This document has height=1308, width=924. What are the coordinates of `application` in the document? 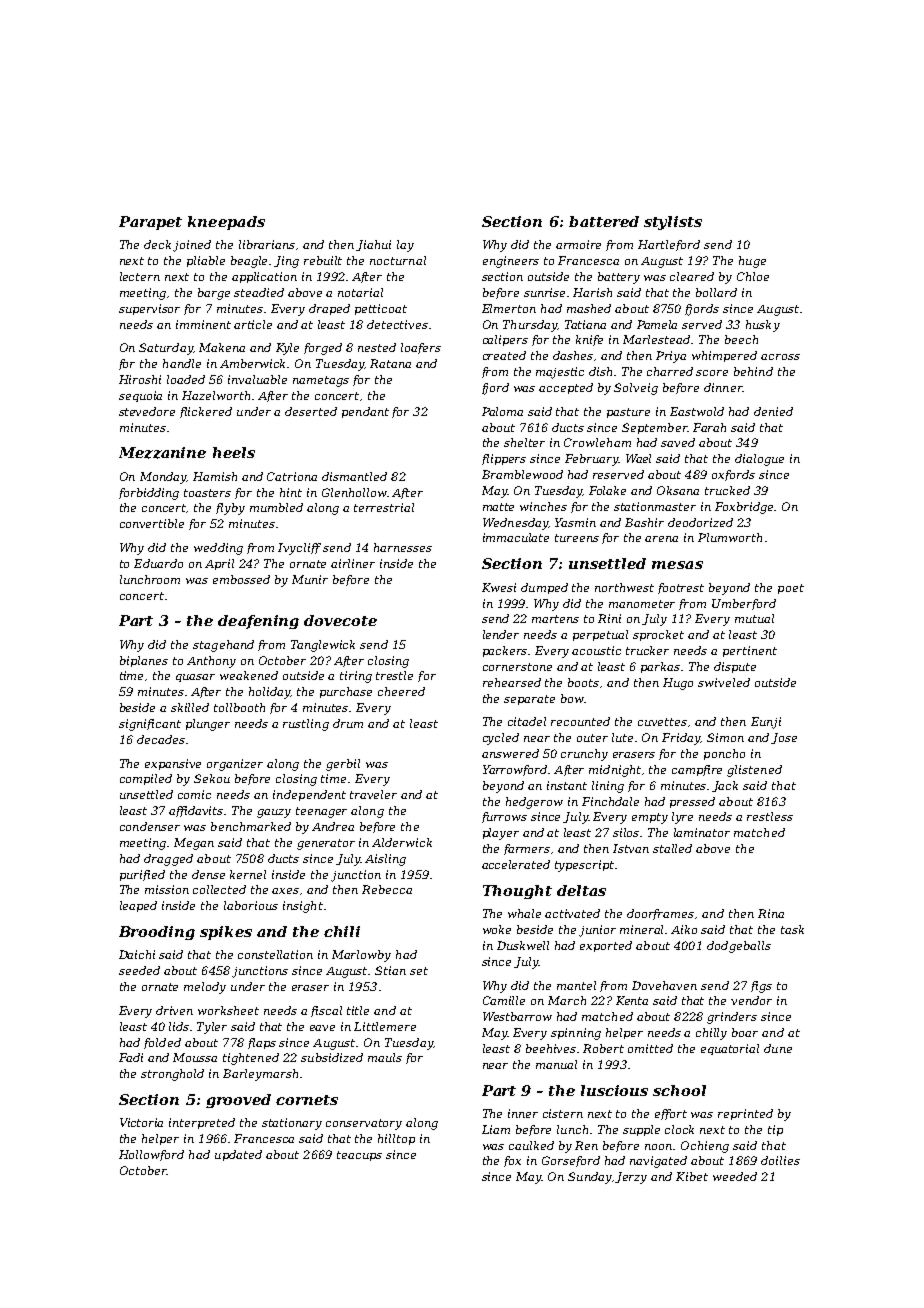 It's located at (264, 277).
